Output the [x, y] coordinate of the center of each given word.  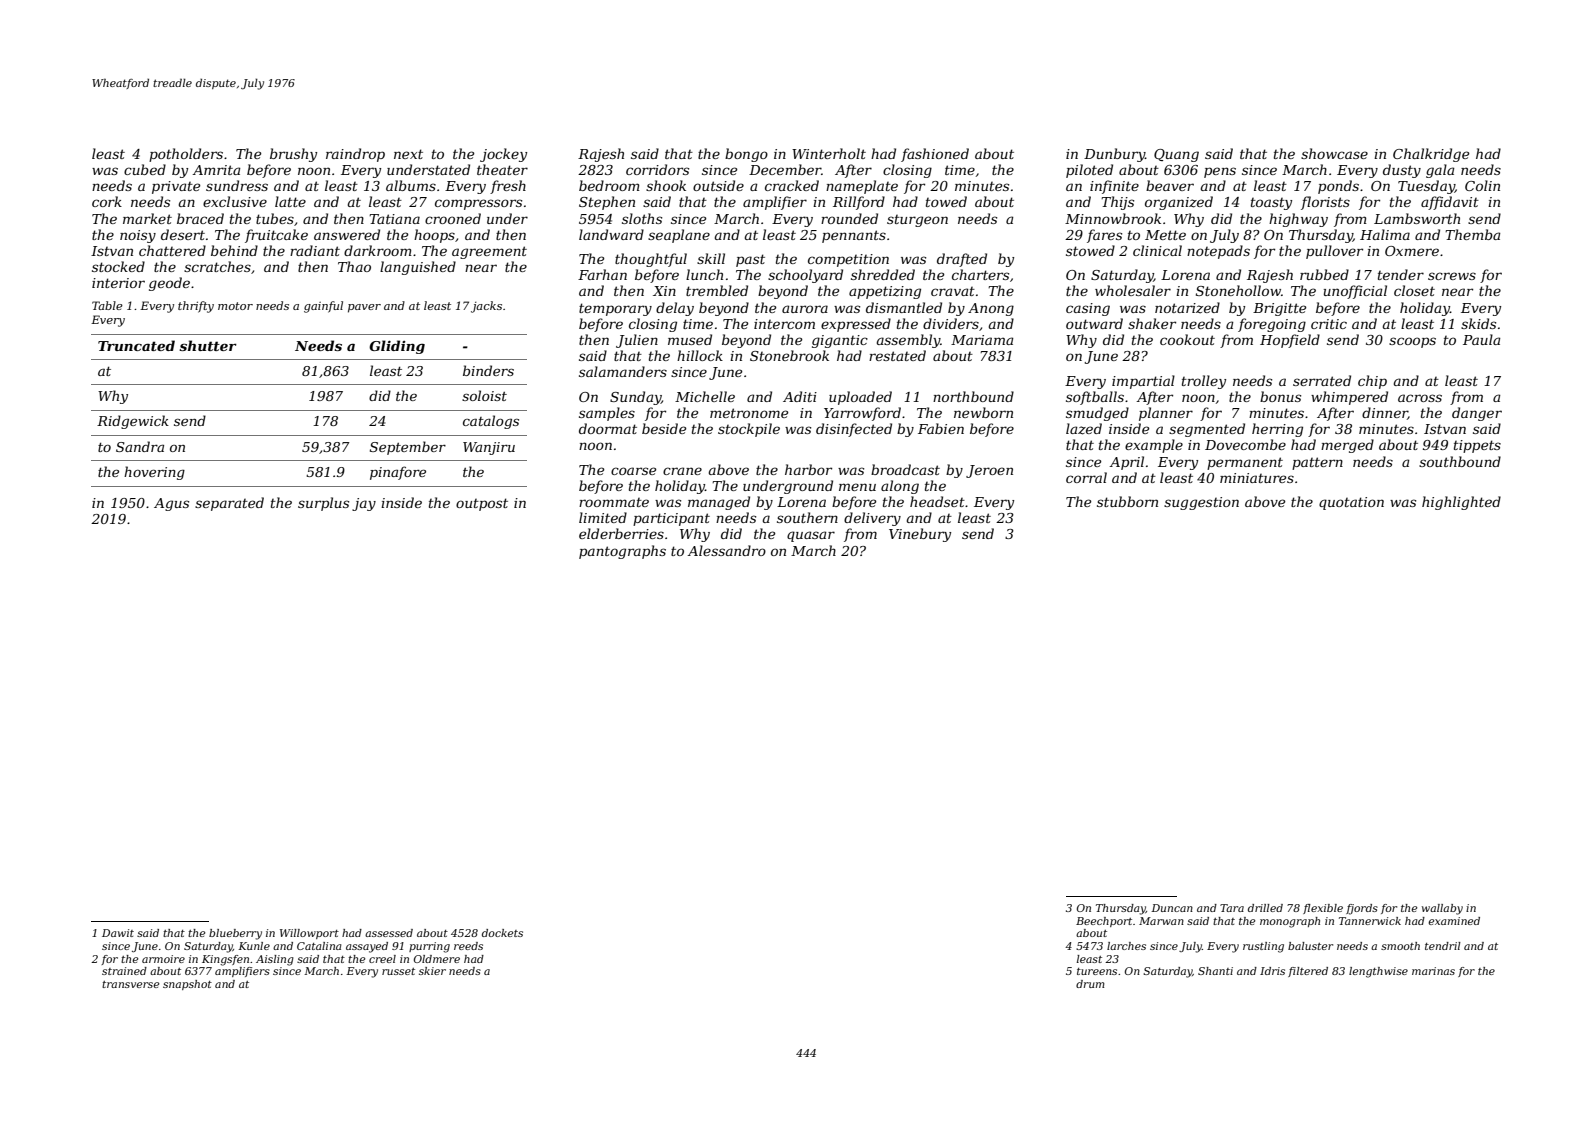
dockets [502, 933]
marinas [1433, 971]
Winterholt [829, 153]
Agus [171, 504]
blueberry [235, 934]
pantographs [622, 552]
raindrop [355, 155]
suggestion [1201, 503]
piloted [1089, 171]
